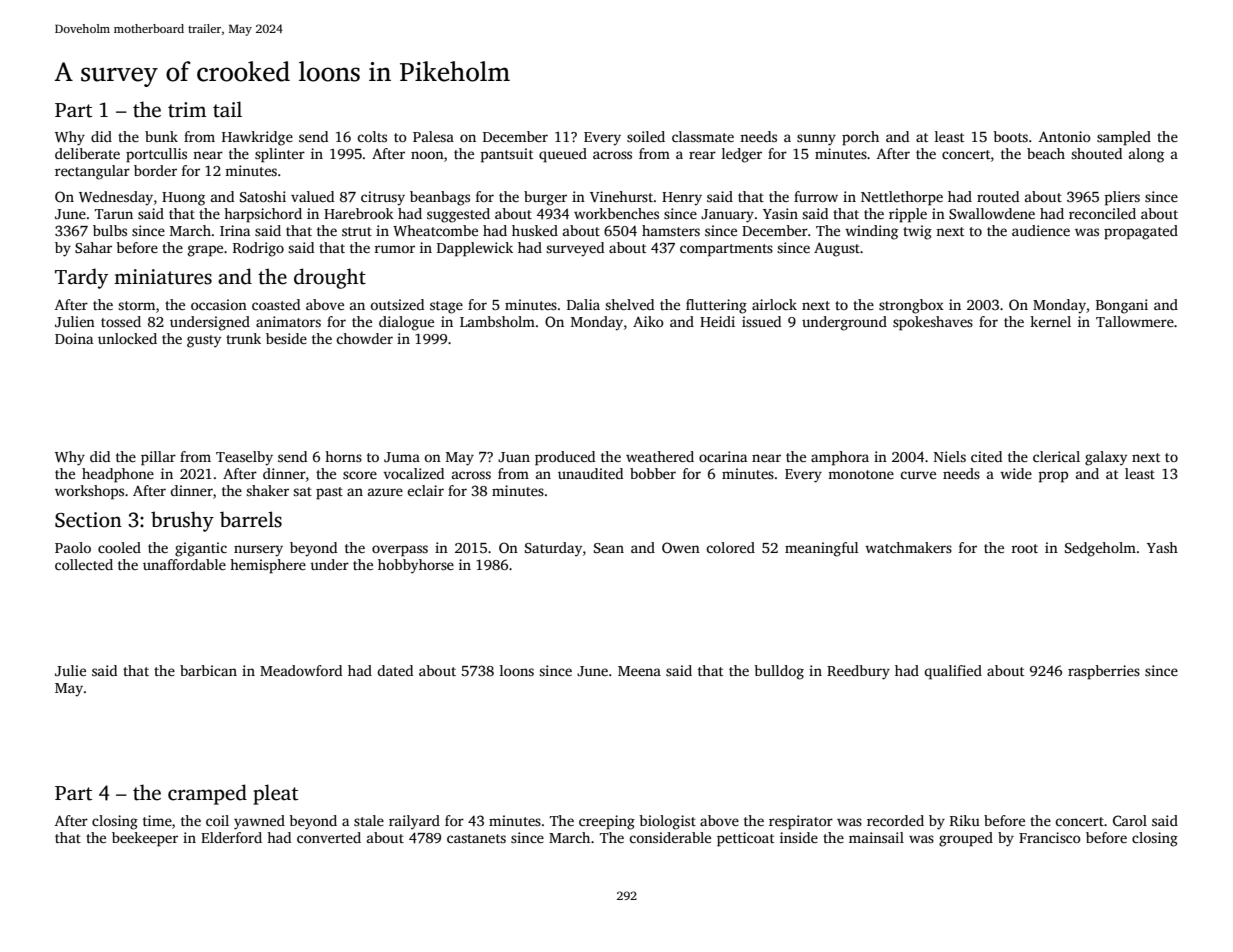  Describe the element at coordinates (158, 458) in the image. I see `pillar` at that location.
